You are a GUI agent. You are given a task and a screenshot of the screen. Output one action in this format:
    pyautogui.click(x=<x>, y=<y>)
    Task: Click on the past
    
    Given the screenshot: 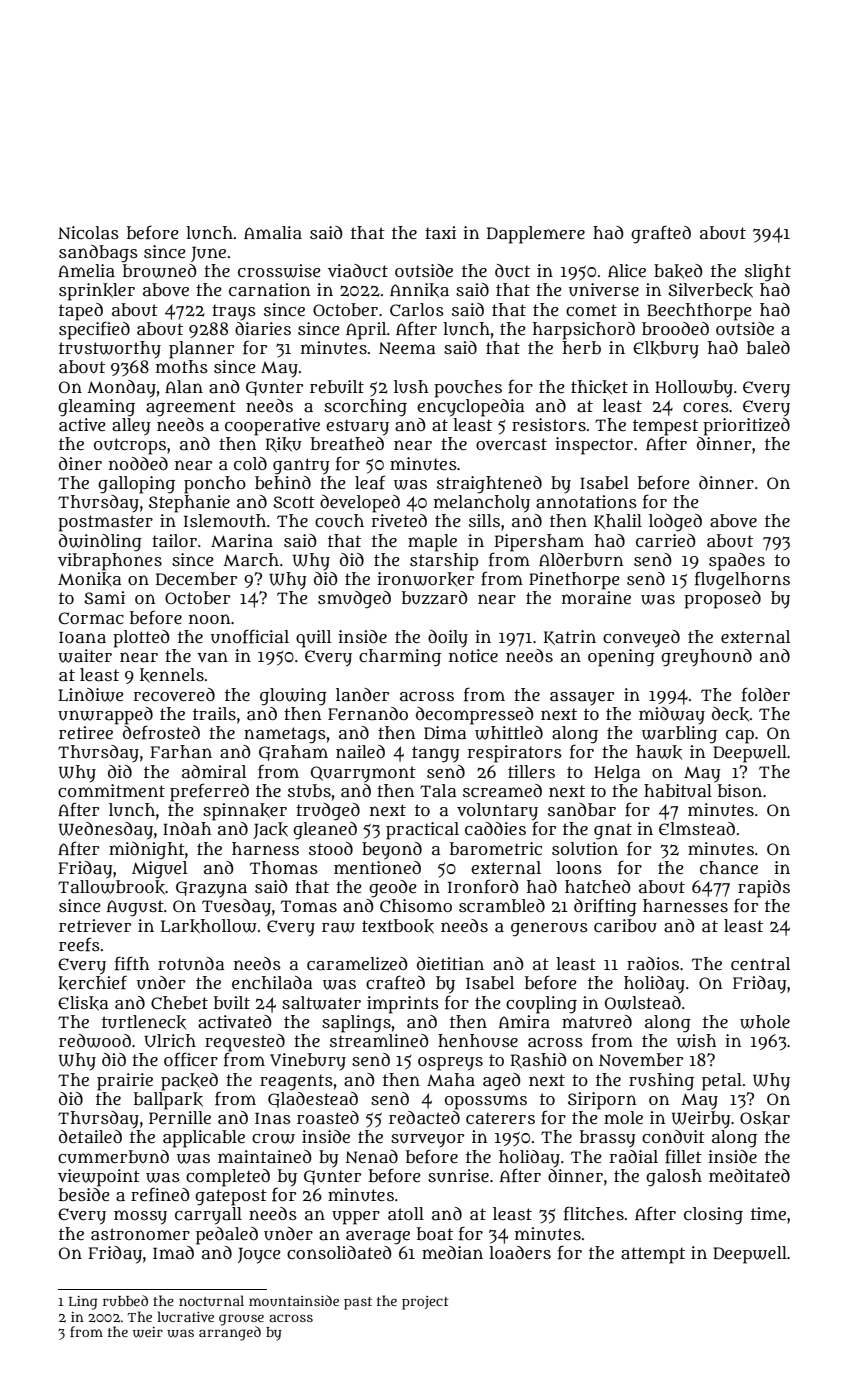 What is the action you would take?
    pyautogui.click(x=358, y=1303)
